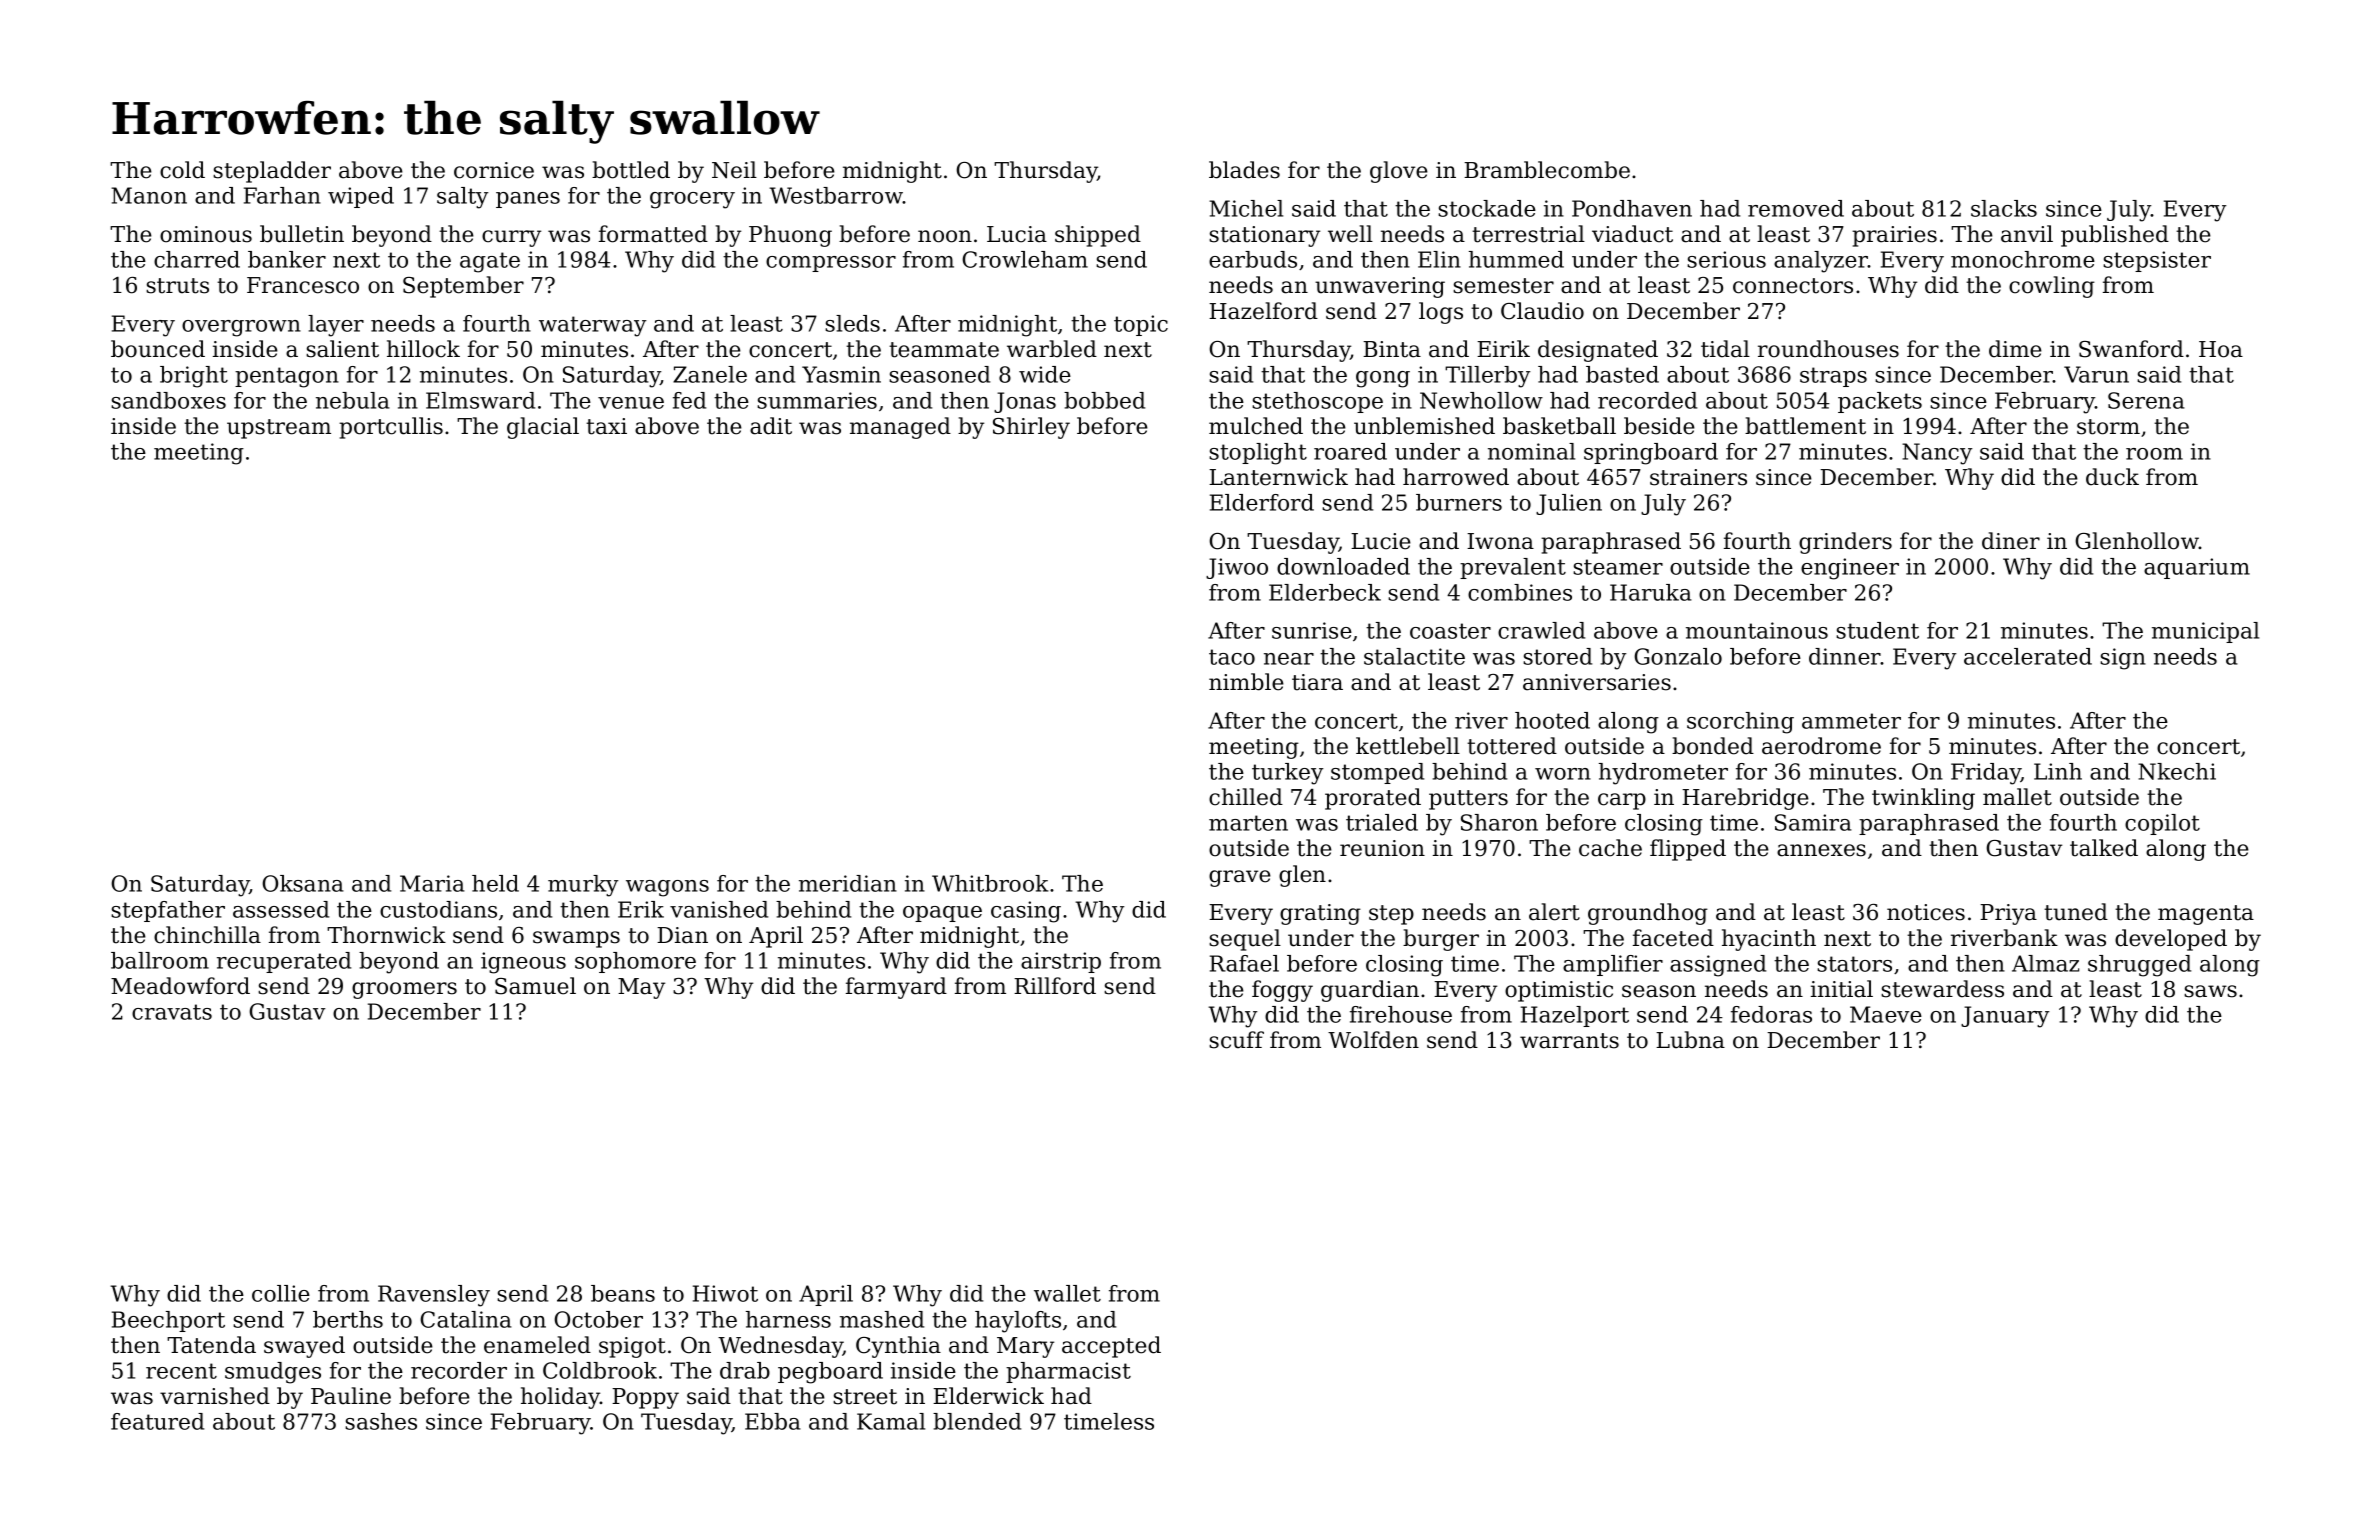 This image has height=1540, width=2380. Describe the element at coordinates (1067, 1293) in the image. I see `wallet` at that location.
